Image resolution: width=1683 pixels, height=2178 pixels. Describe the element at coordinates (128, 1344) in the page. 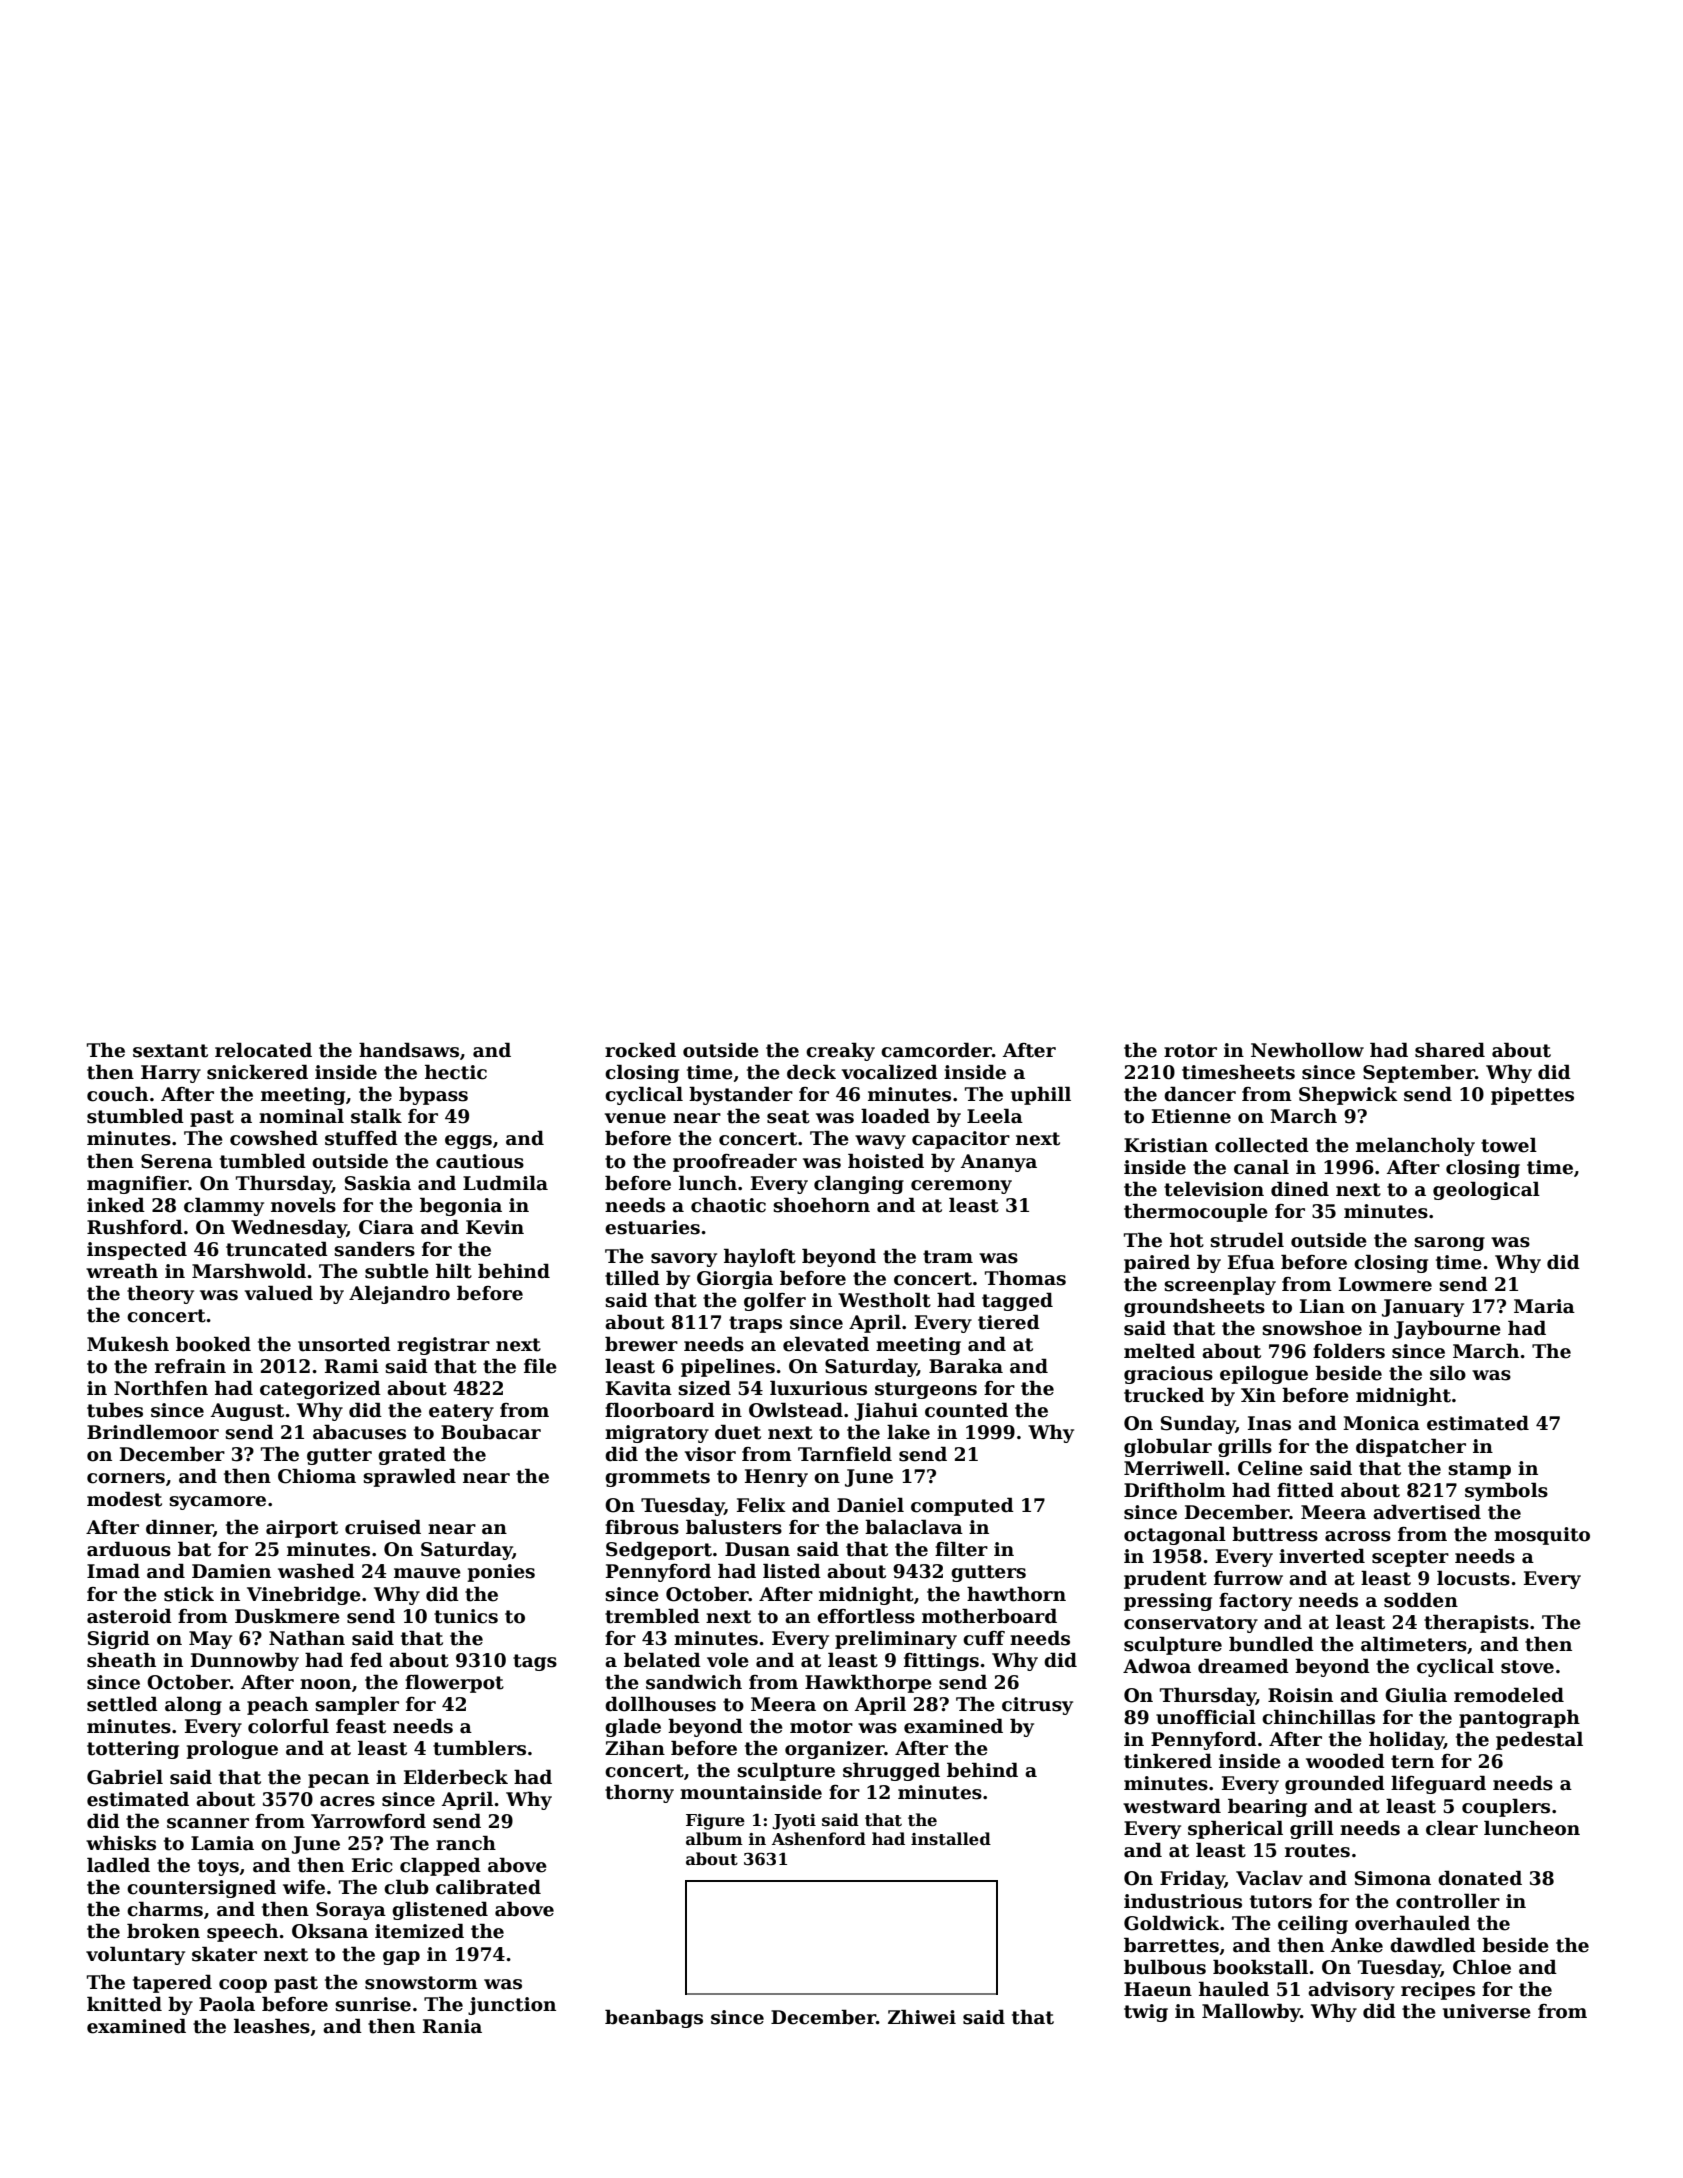

I see `Mukesh` at that location.
